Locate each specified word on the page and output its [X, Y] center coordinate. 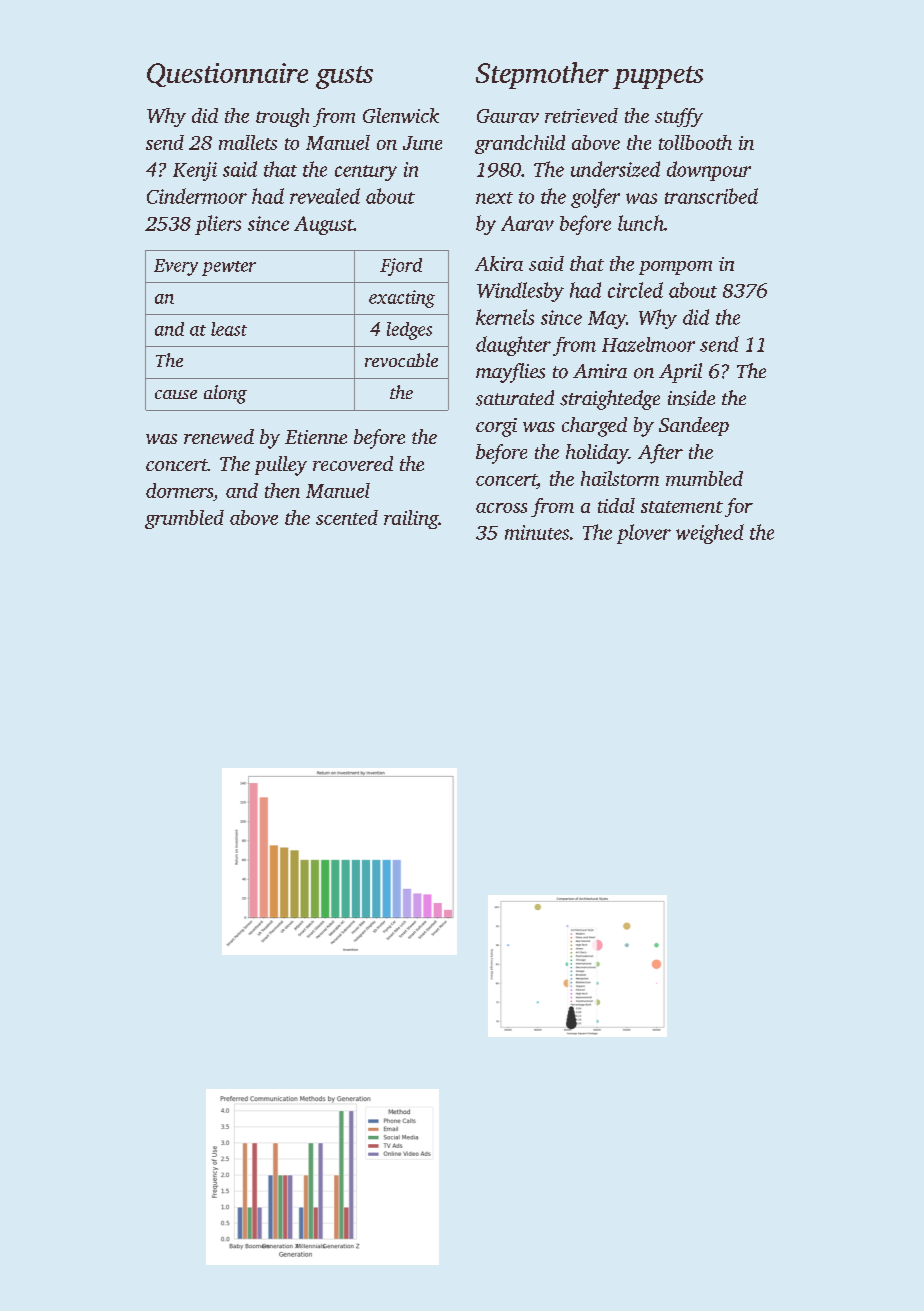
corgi [496, 427]
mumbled [704, 478]
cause [176, 394]
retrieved [581, 115]
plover [644, 534]
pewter [229, 268]
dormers [179, 490]
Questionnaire [227, 75]
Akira [499, 263]
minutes [537, 532]
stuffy [679, 117]
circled [635, 290]
